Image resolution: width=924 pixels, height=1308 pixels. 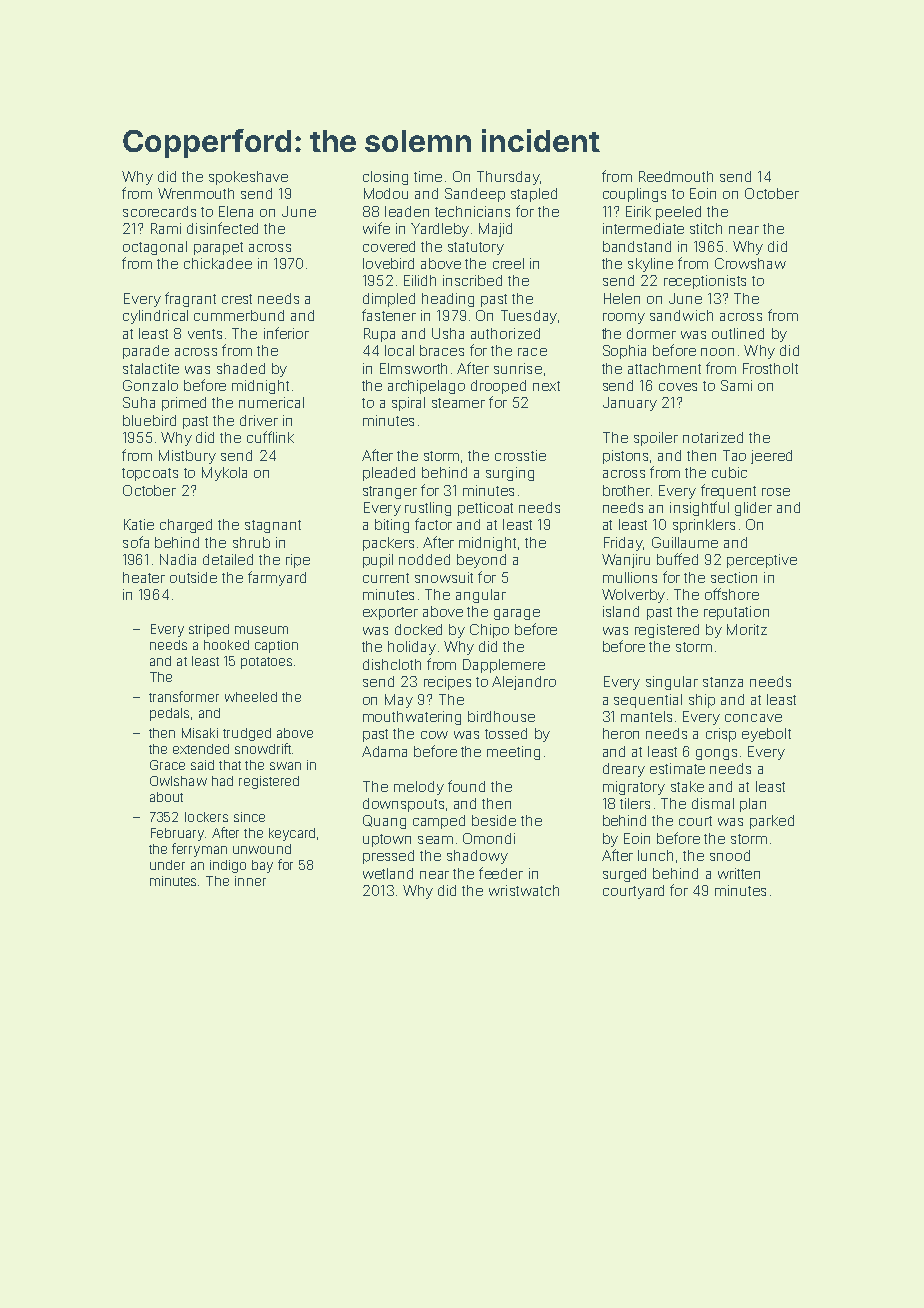 I want to click on insightful, so click(x=699, y=508).
